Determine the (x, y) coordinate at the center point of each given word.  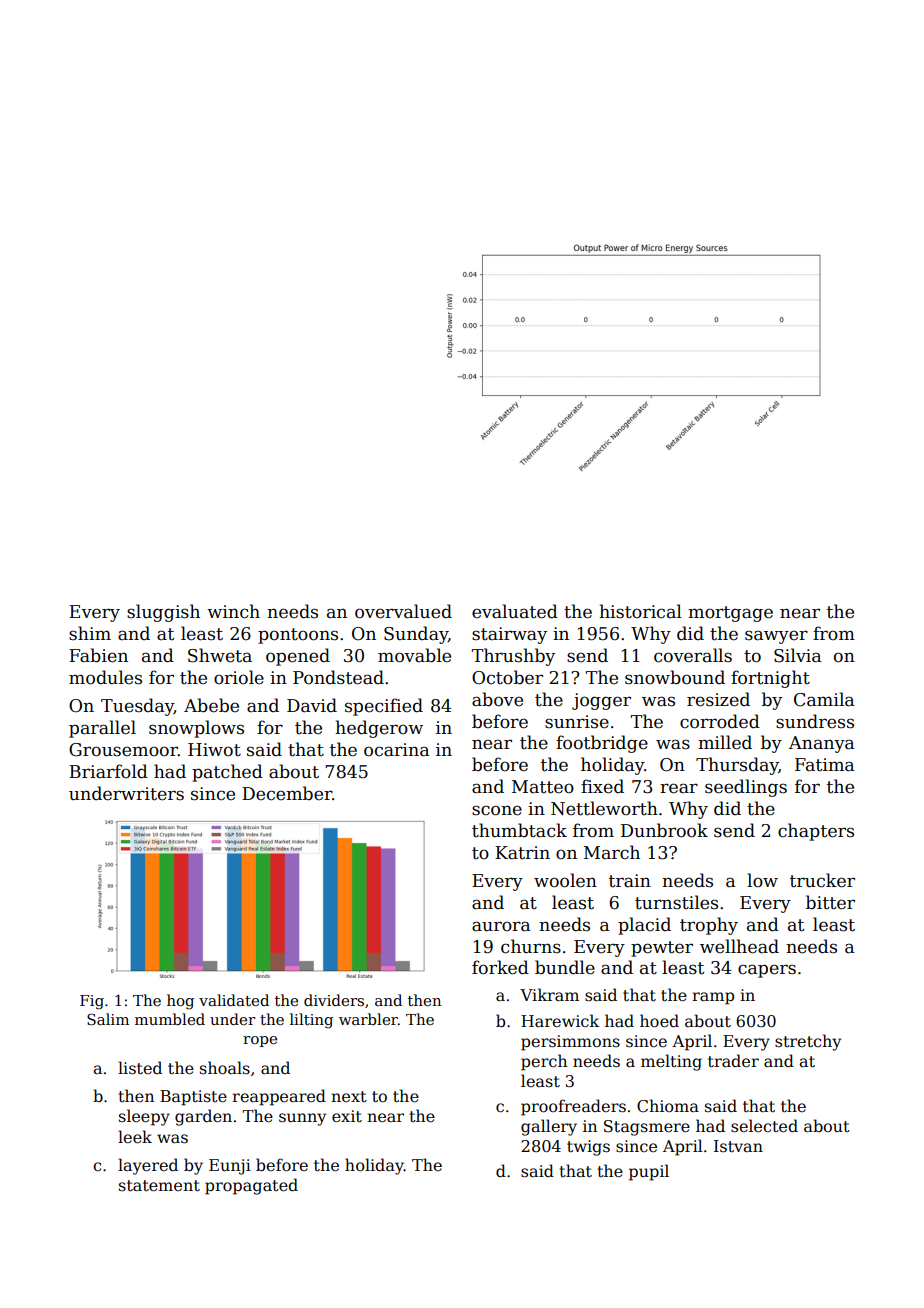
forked (500, 967)
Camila (824, 699)
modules (105, 677)
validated (234, 1000)
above (497, 699)
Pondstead (338, 677)
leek (135, 1137)
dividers (334, 1000)
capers (767, 971)
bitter (830, 902)
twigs (588, 1148)
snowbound (675, 677)
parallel (102, 729)
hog (180, 1002)
